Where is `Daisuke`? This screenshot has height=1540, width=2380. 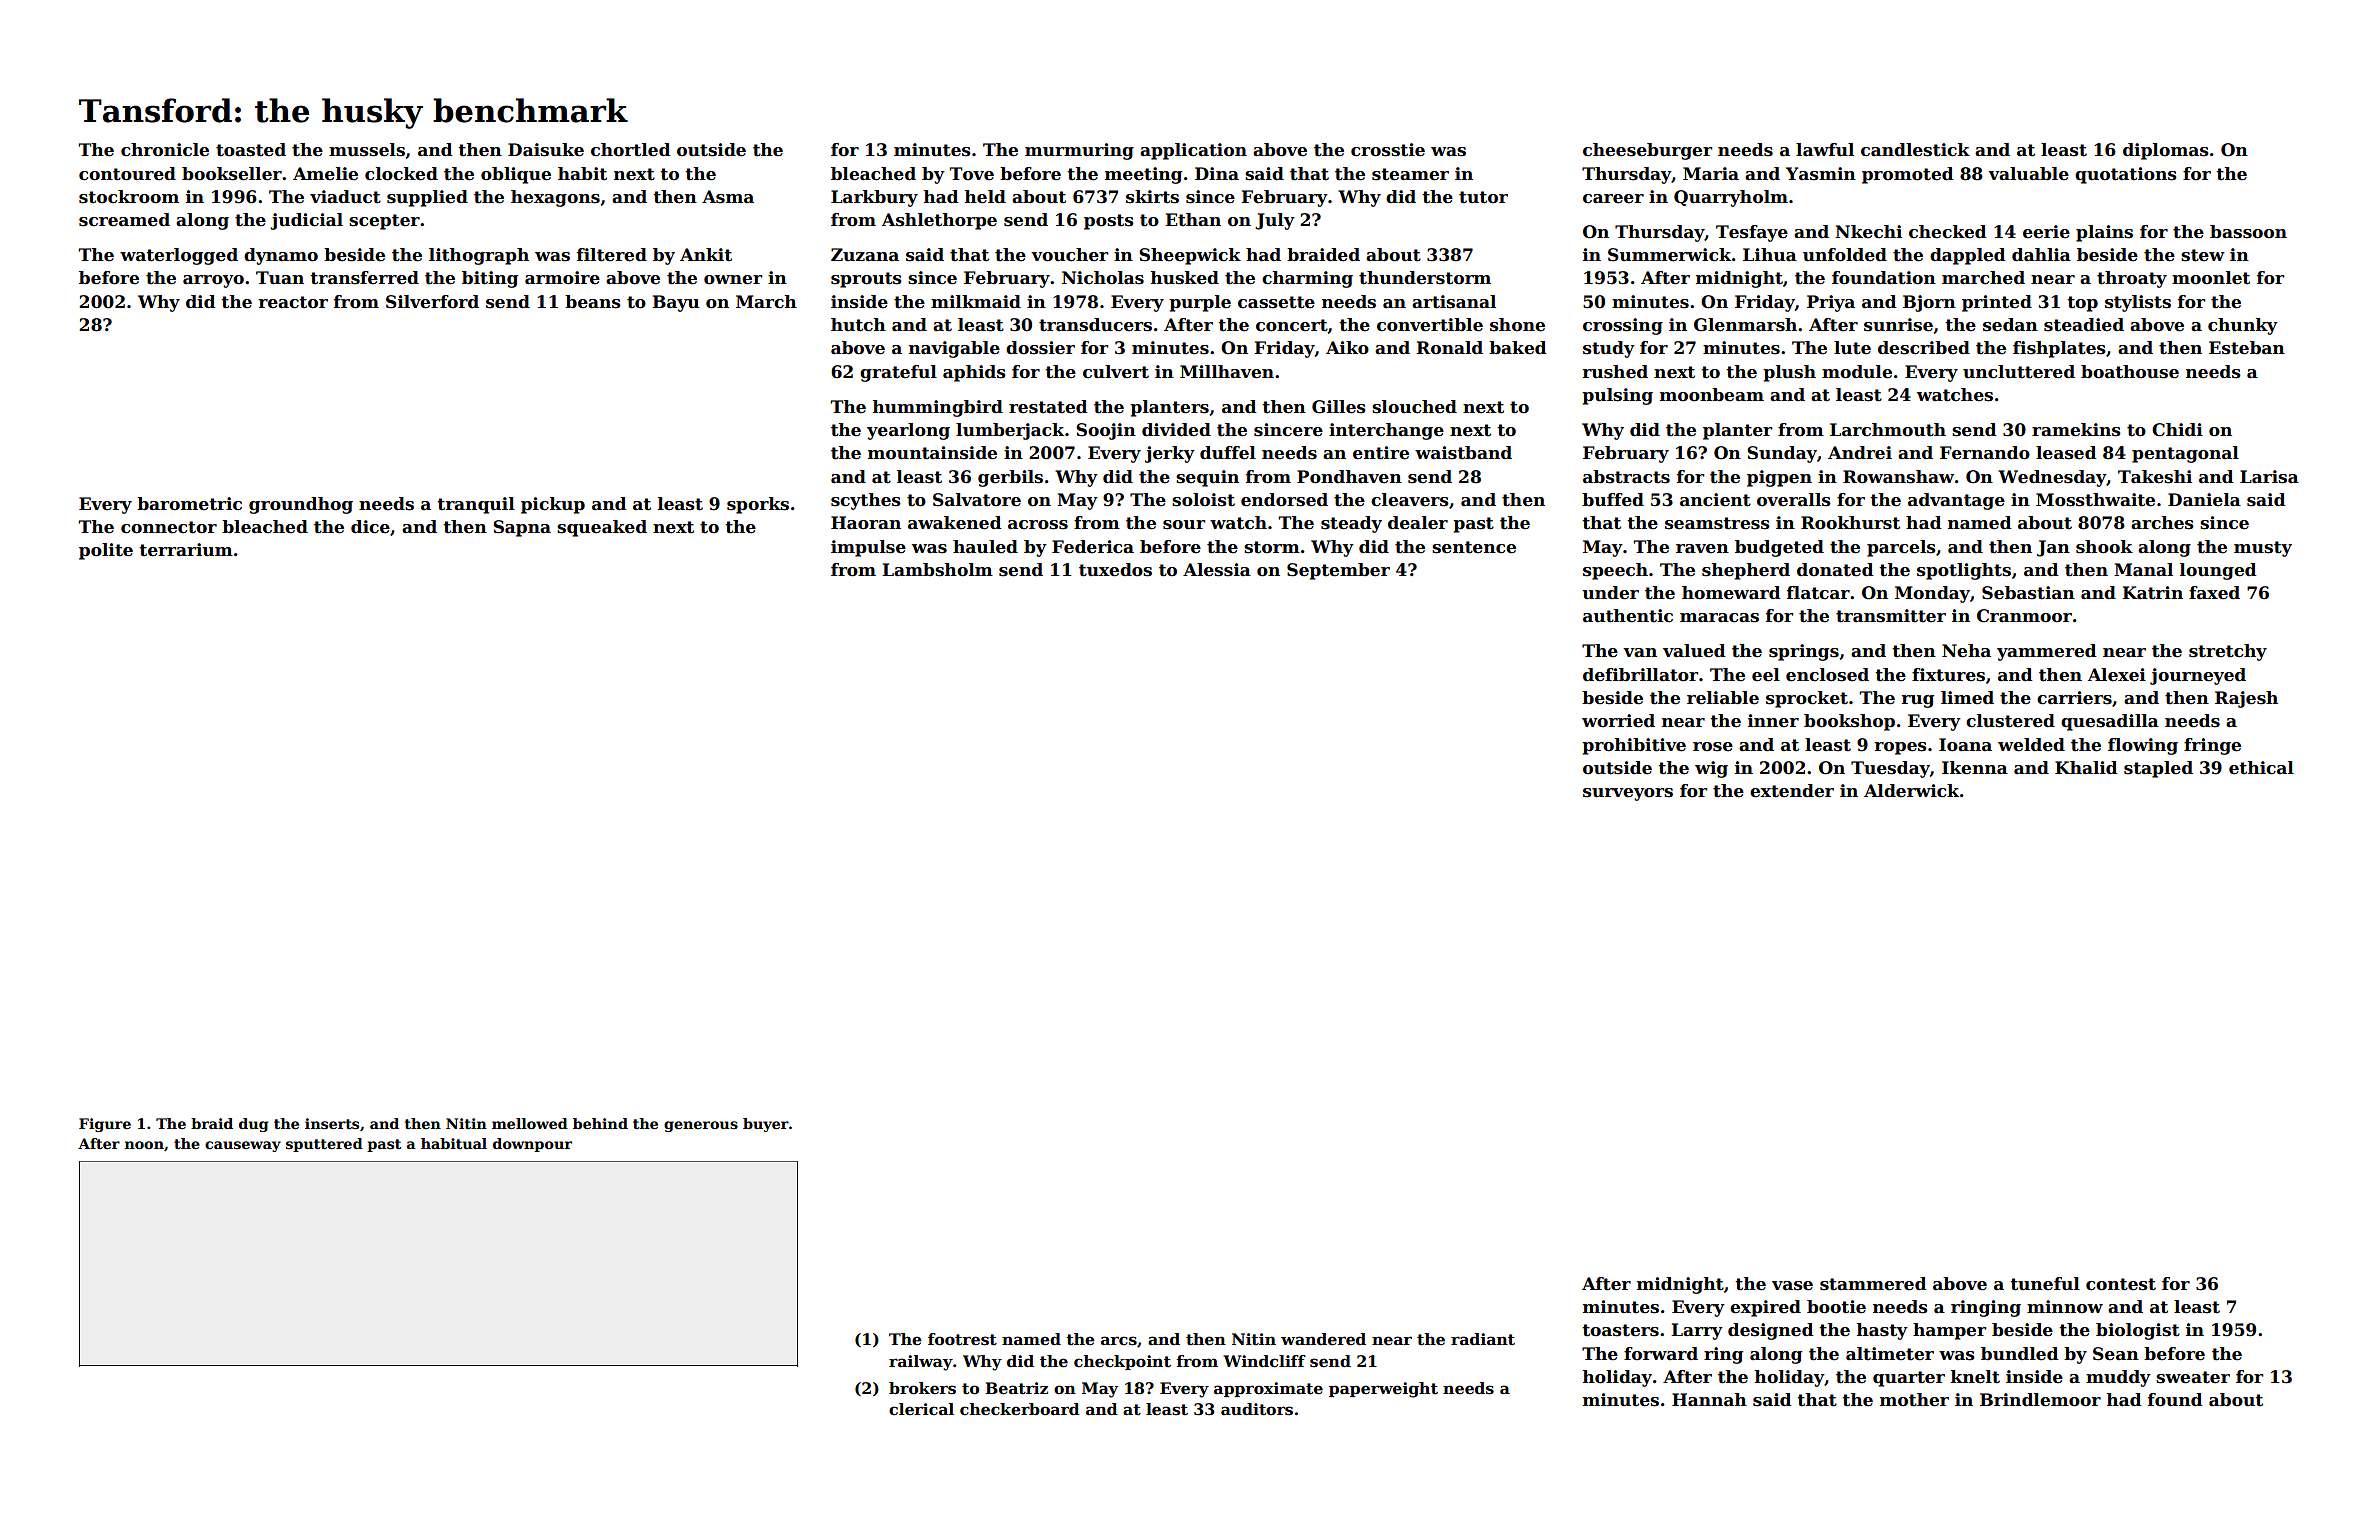
Daisuke is located at coordinates (546, 150).
